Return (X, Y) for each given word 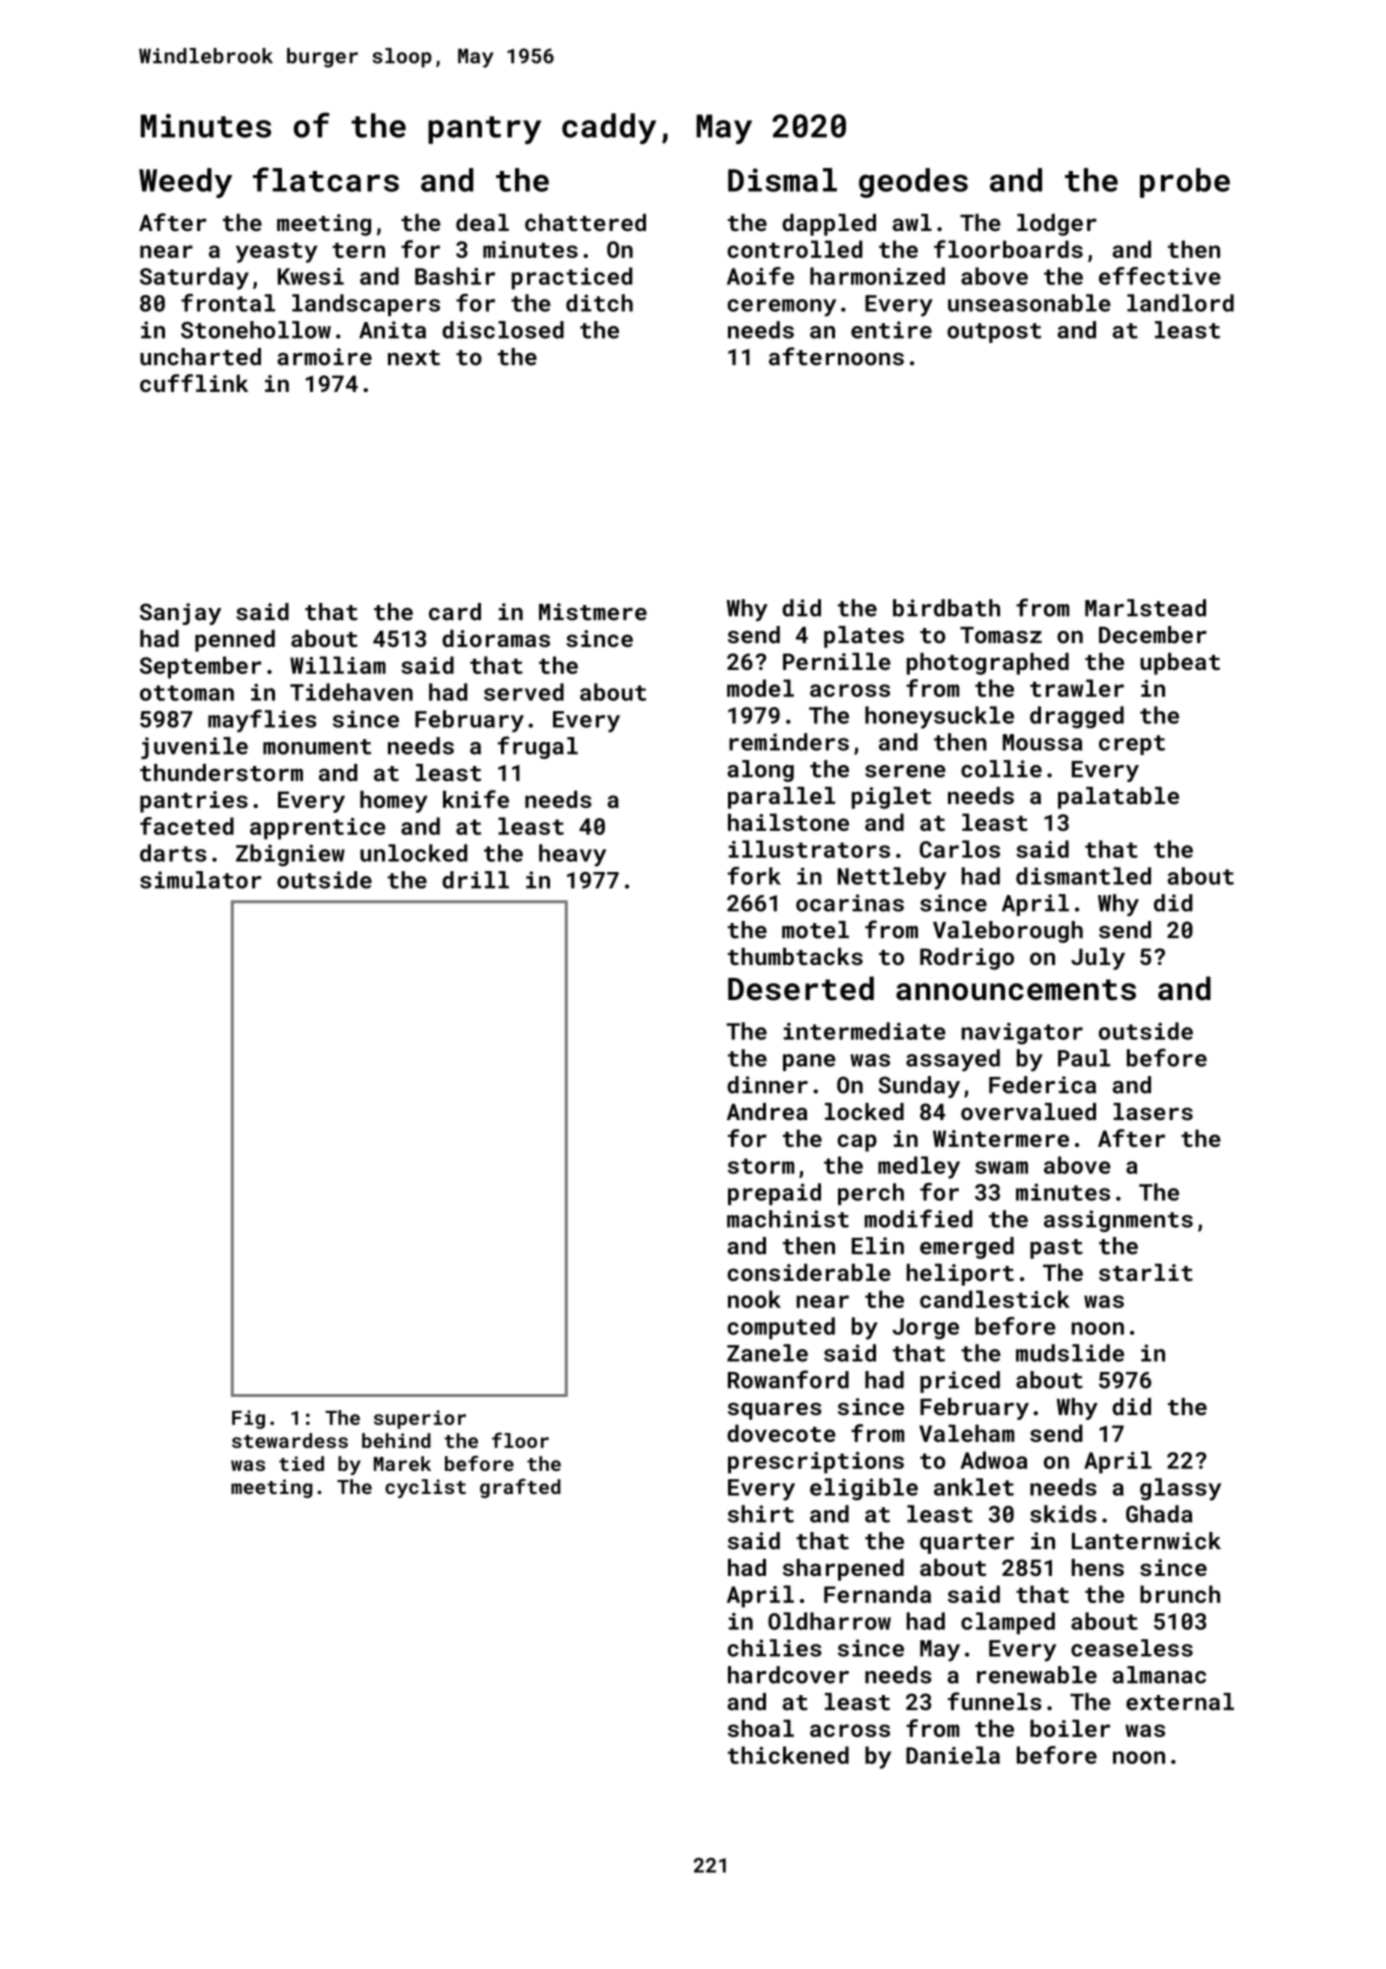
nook (754, 1299)
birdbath (946, 608)
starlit (1146, 1272)
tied (301, 1463)
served (524, 692)
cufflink (194, 383)
